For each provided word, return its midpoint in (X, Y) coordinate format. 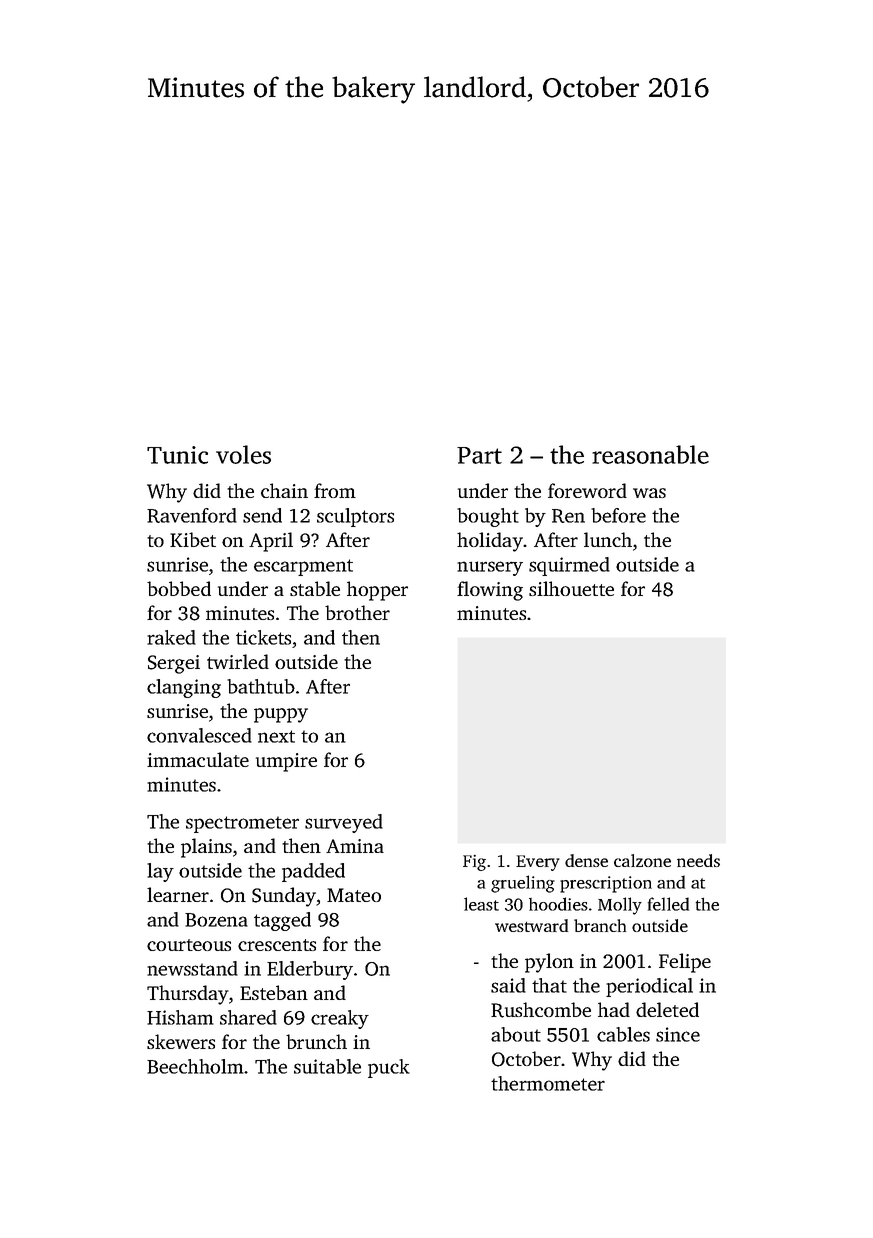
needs (698, 860)
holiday (490, 542)
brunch (316, 1041)
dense (586, 860)
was (649, 493)
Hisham (180, 1017)
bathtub (261, 686)
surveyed (344, 823)
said (508, 985)
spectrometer (242, 824)
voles (243, 454)
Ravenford (192, 515)
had (614, 1009)
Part (479, 455)
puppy (281, 715)
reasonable (650, 454)
